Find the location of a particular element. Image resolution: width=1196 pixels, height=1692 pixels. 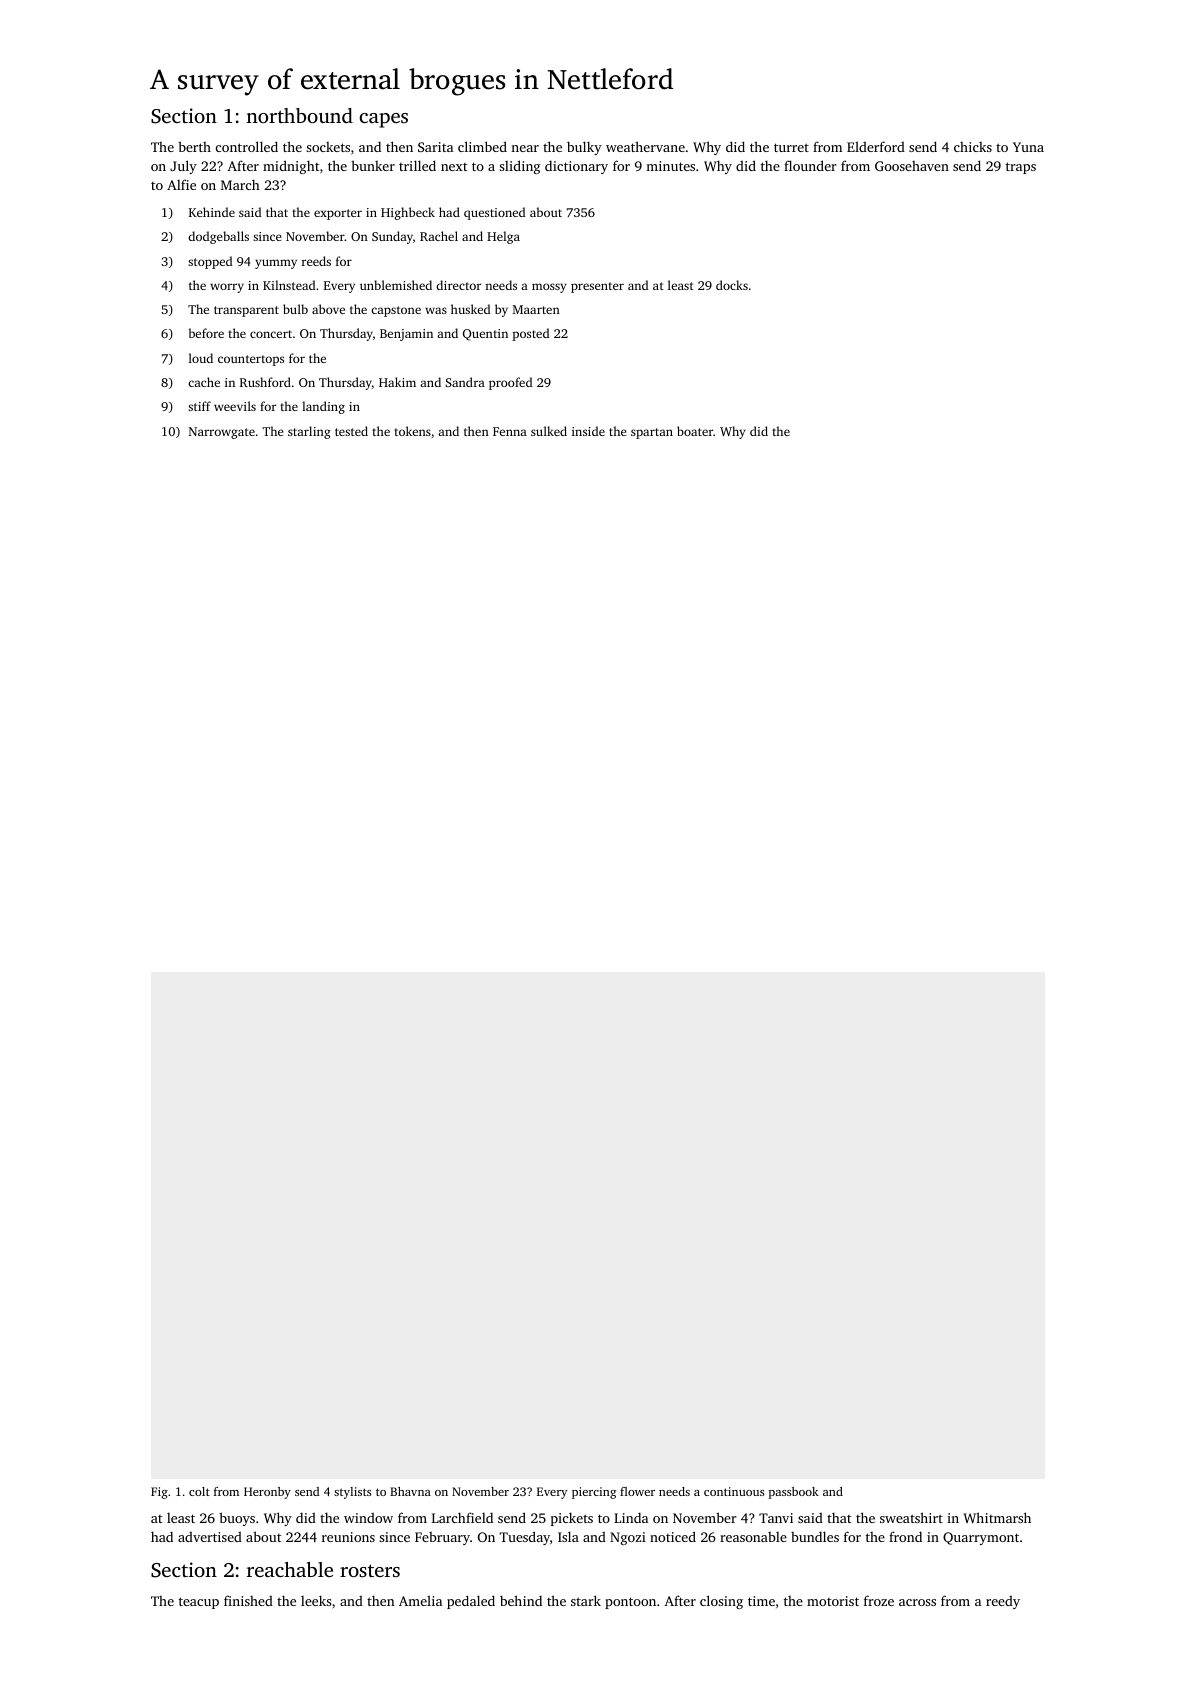

Fenna is located at coordinates (510, 431).
